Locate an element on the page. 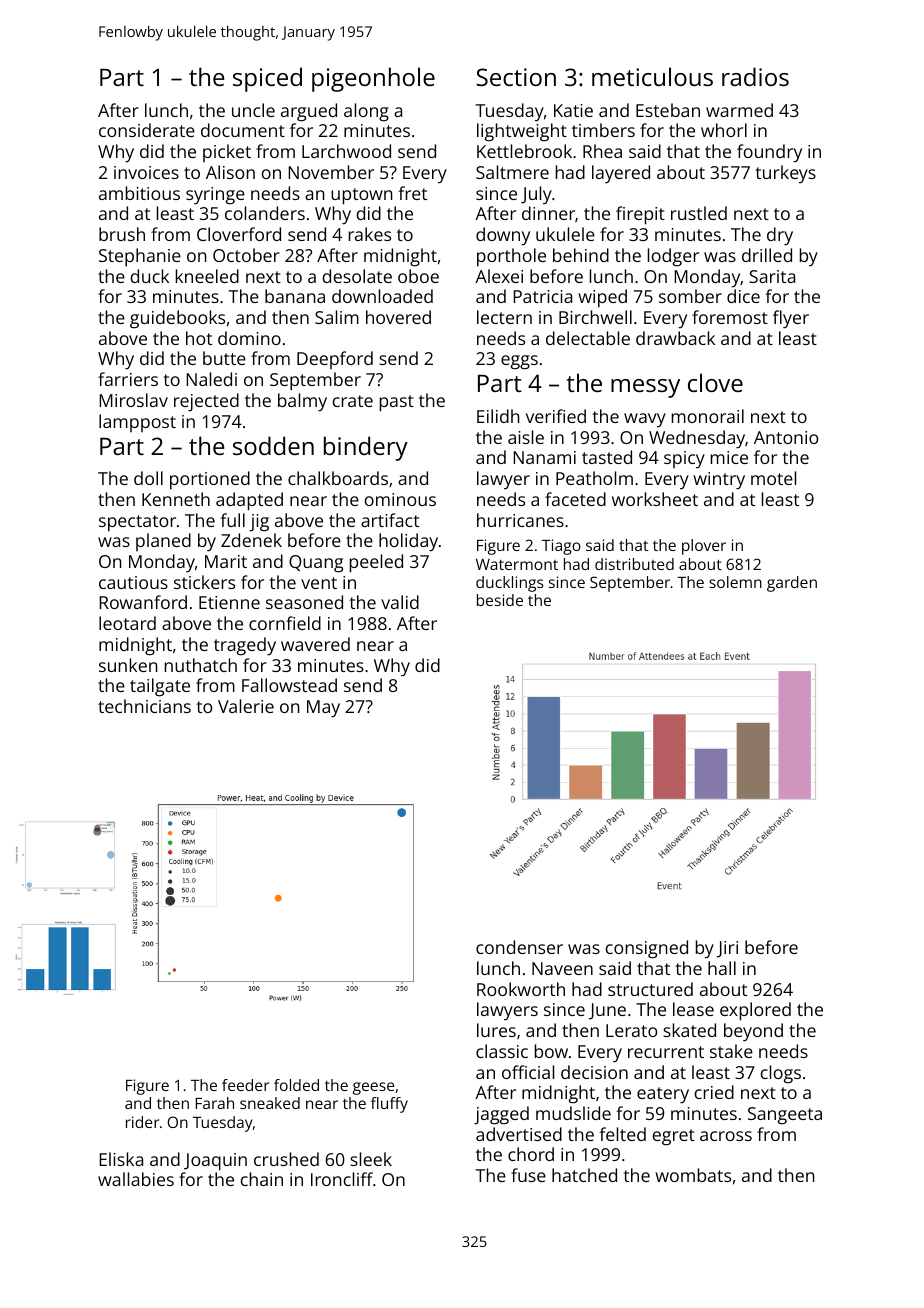 The height and width of the image is (1308, 924). Valerie is located at coordinates (246, 706).
